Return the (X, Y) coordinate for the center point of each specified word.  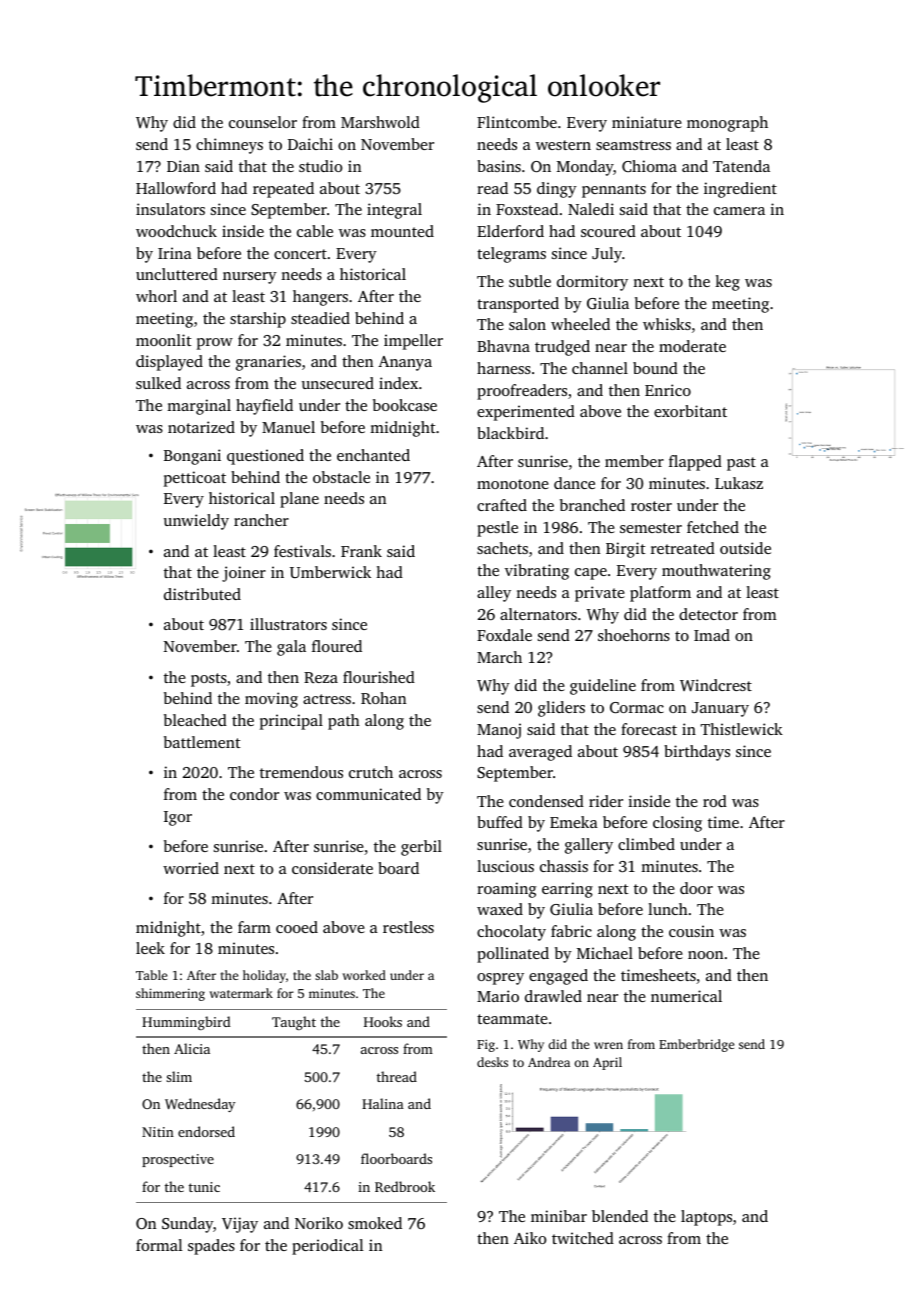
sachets (502, 548)
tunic (204, 1187)
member (634, 461)
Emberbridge (696, 1045)
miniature (647, 122)
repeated (283, 190)
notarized (201, 427)
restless (408, 927)
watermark (241, 993)
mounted (402, 231)
